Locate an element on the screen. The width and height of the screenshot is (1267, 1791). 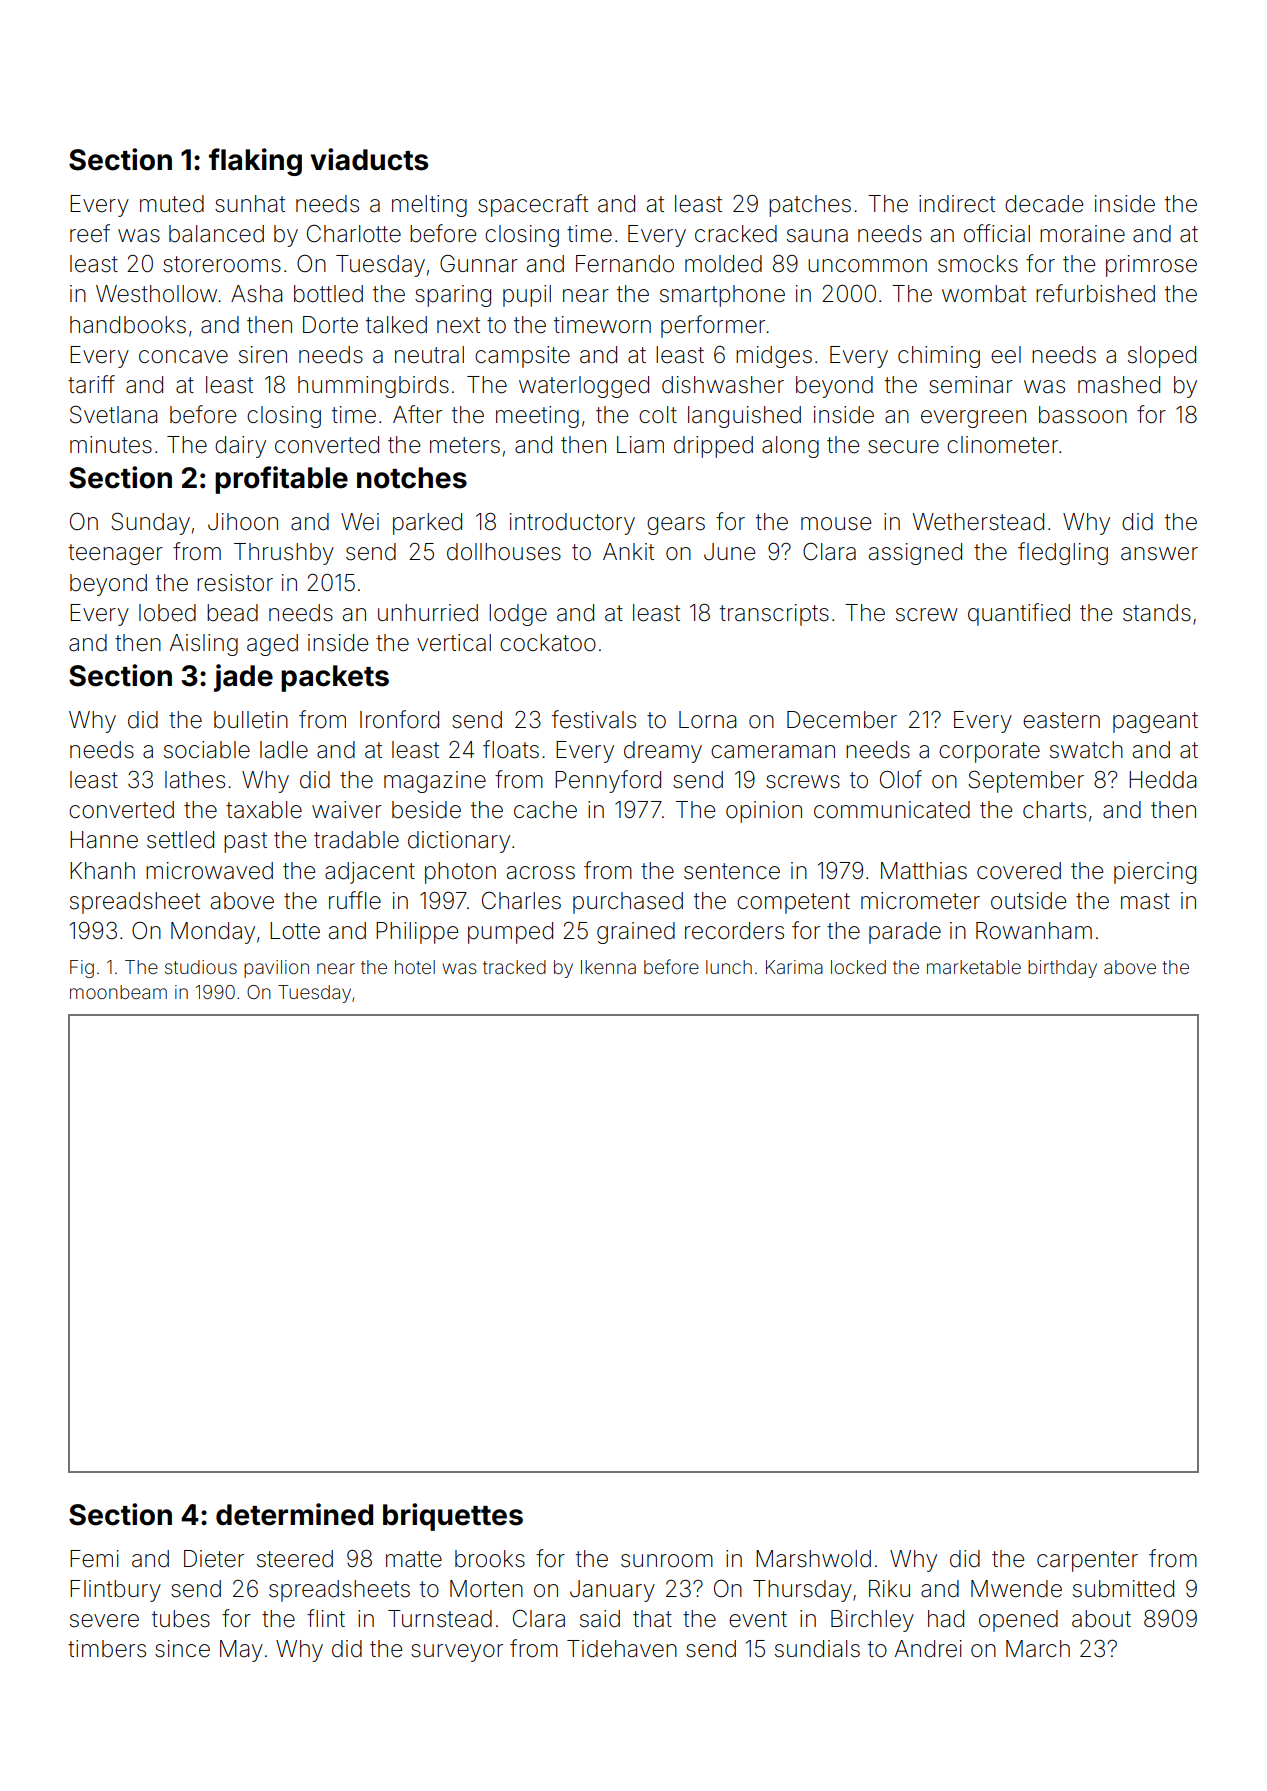
packets is located at coordinates (335, 678).
